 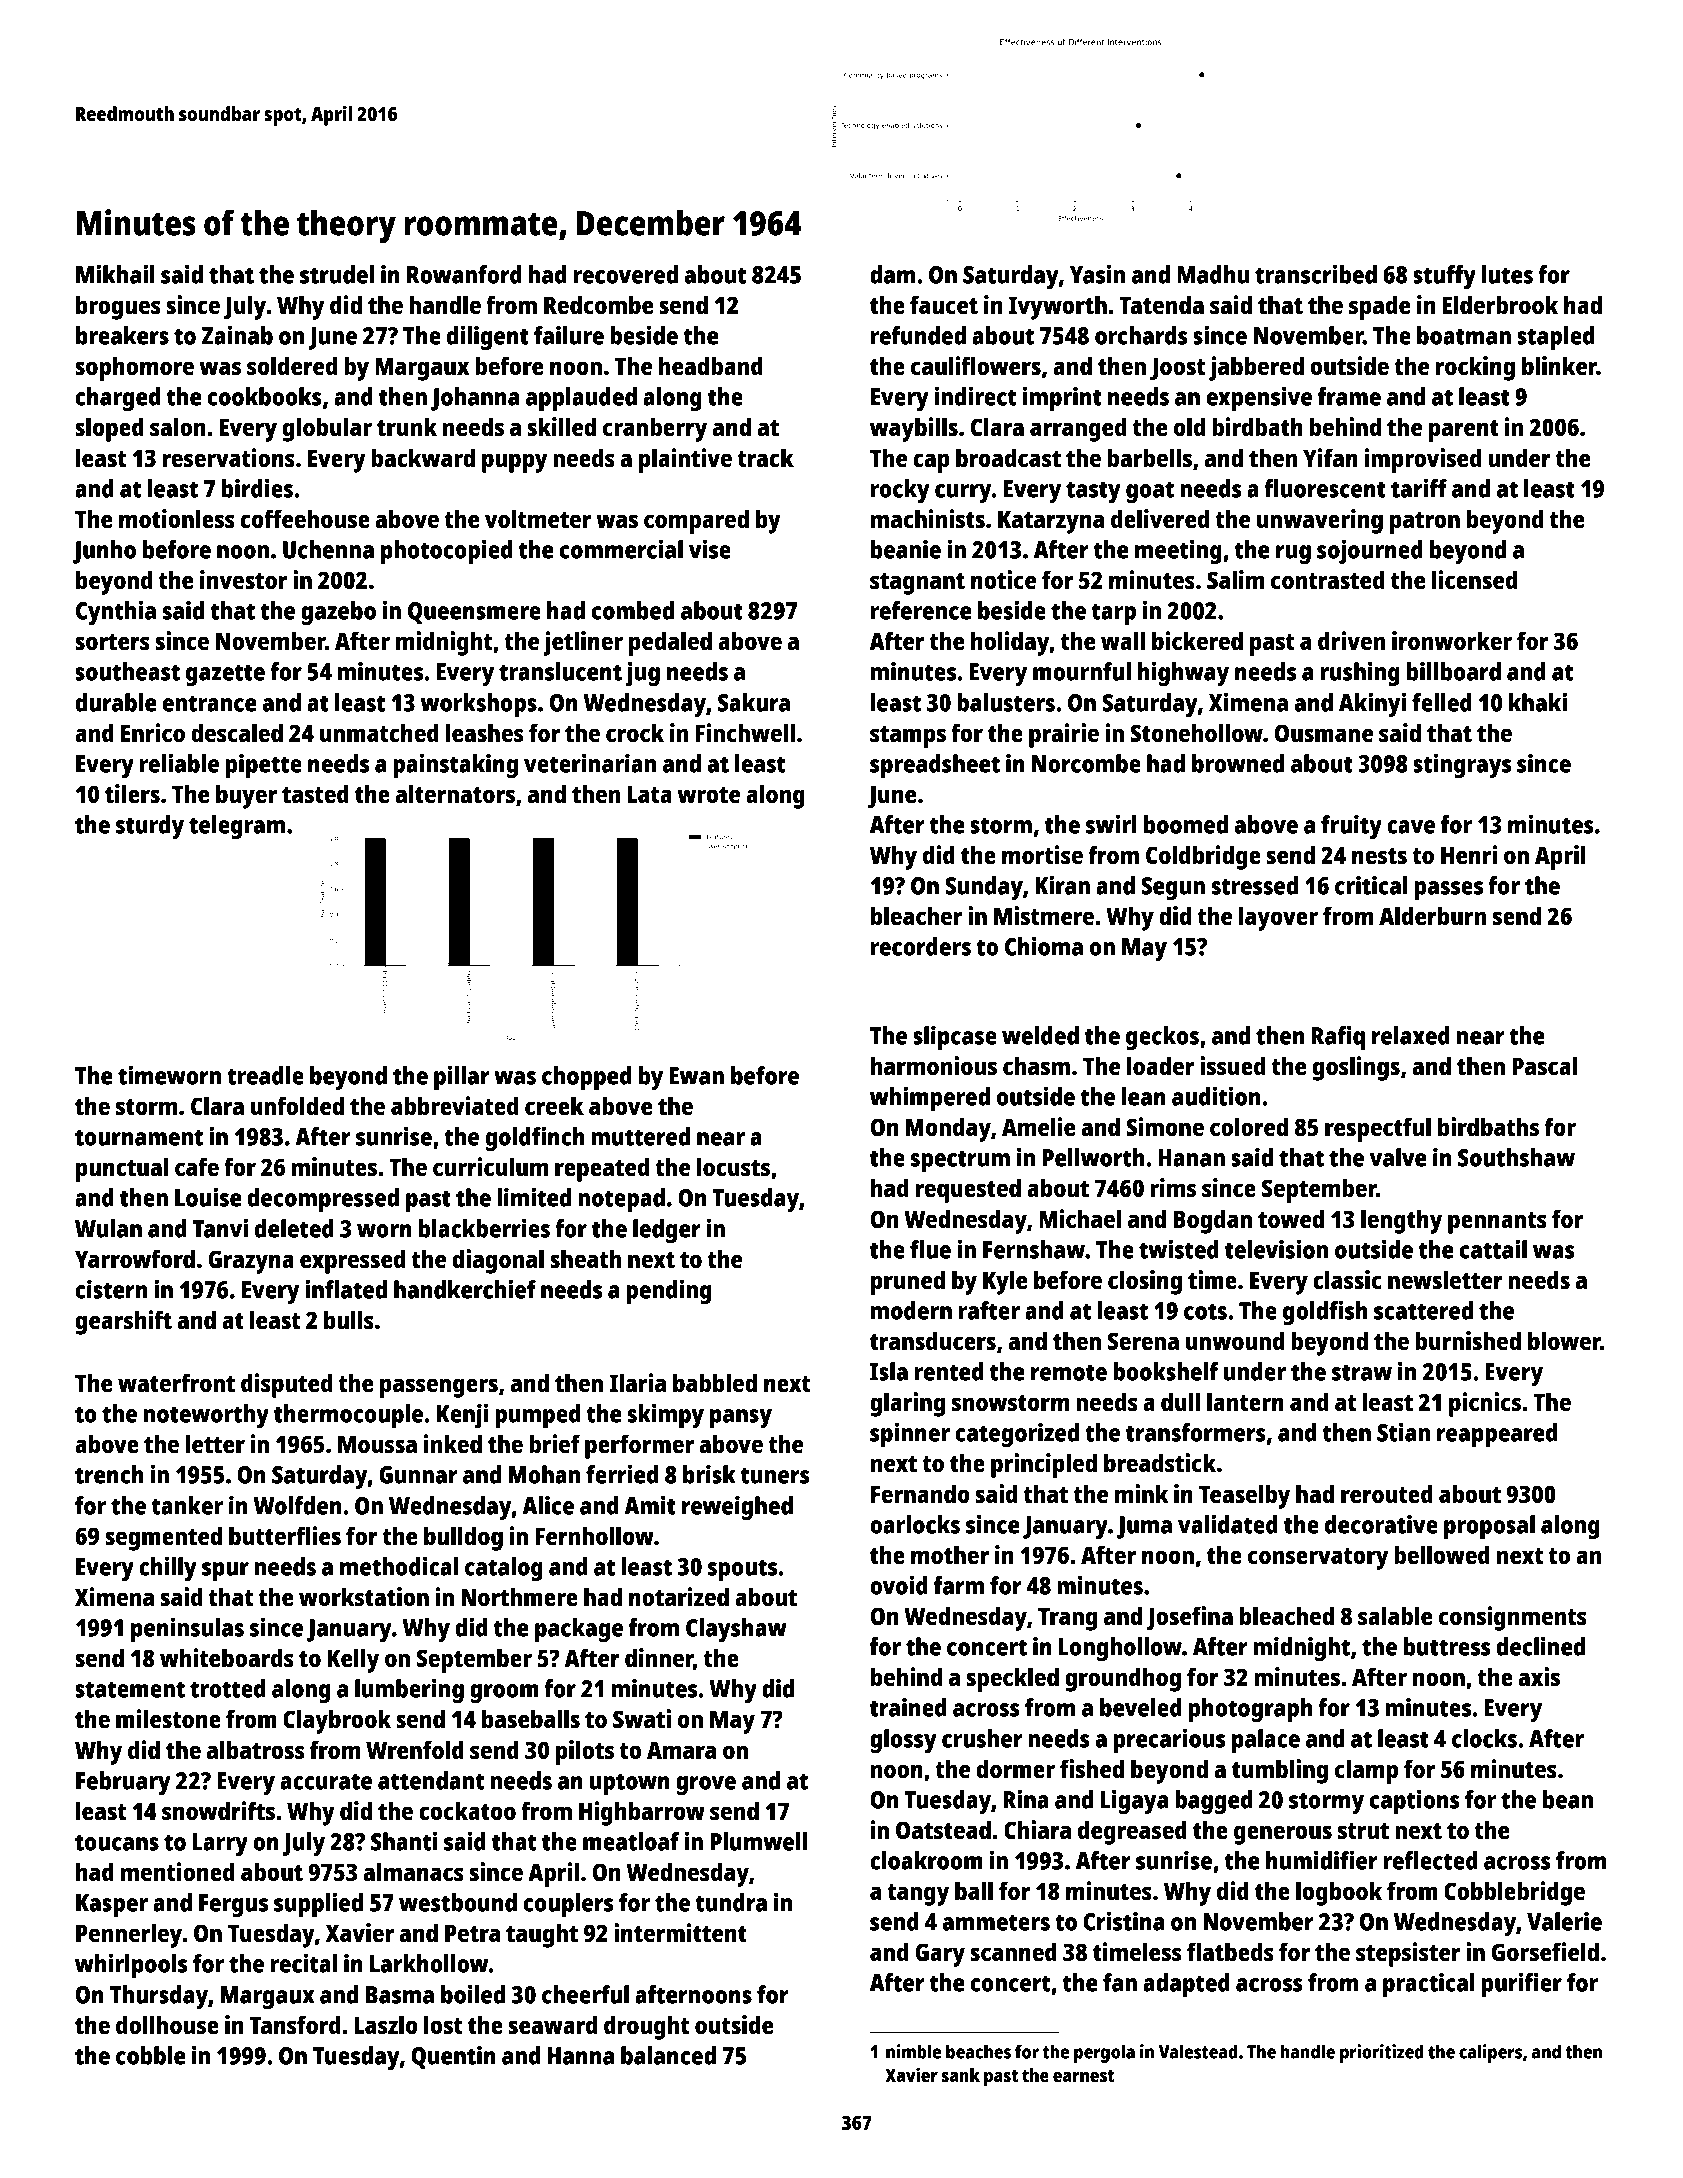 I want to click on stapled, so click(x=1556, y=338).
